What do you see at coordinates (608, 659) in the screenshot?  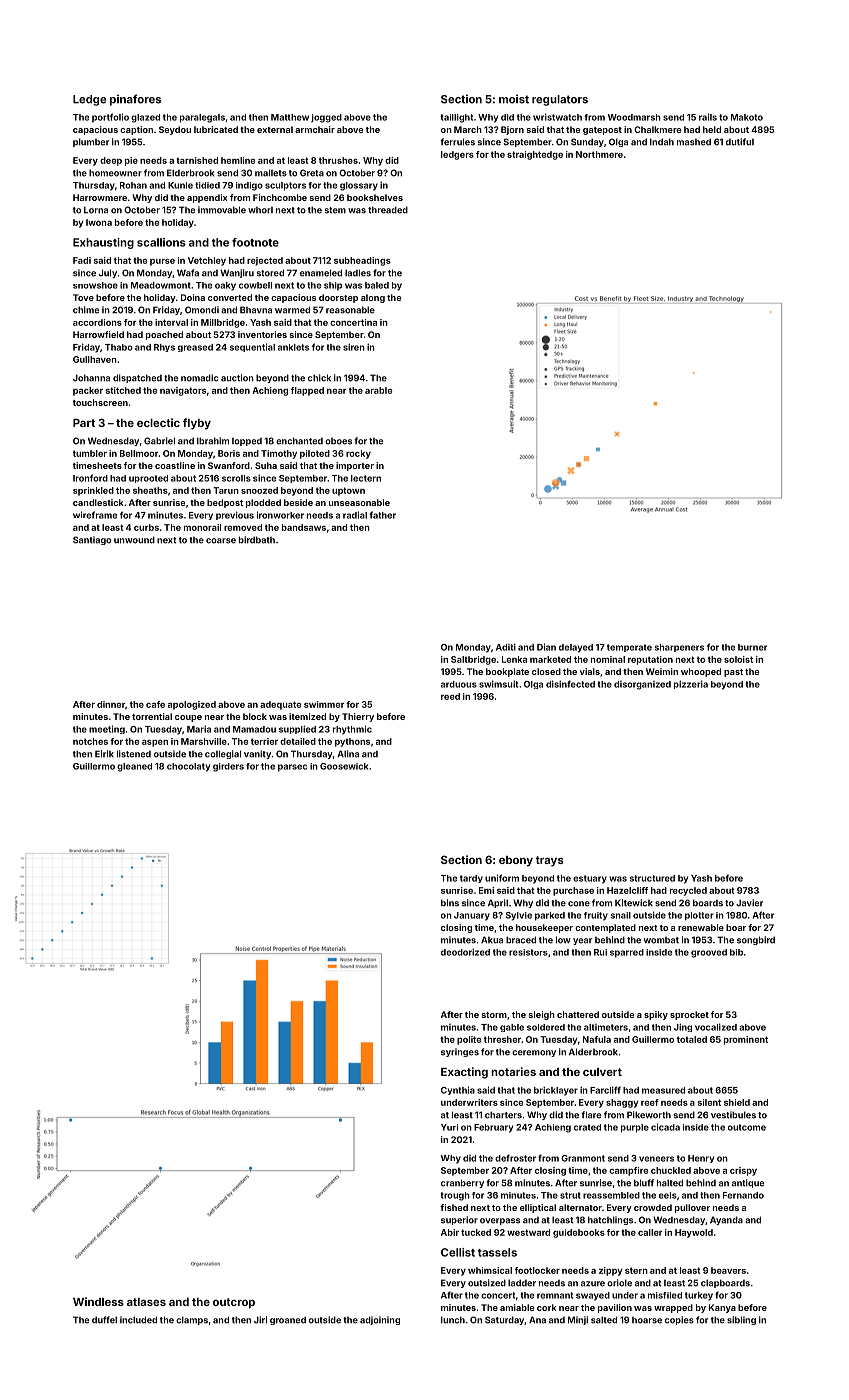 I see `nominal` at bounding box center [608, 659].
